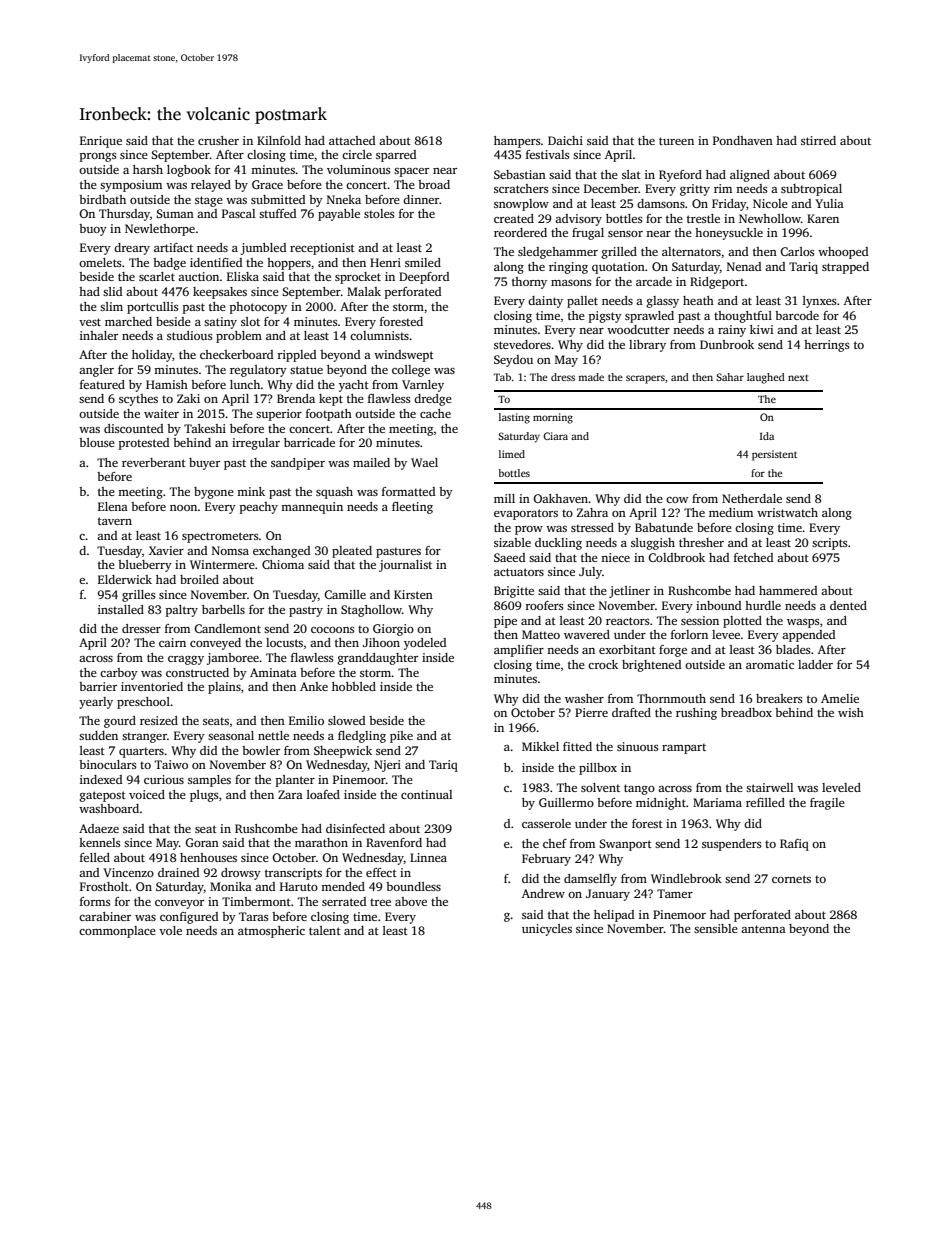  Describe the element at coordinates (113, 506) in the page. I see `Elena` at that location.
